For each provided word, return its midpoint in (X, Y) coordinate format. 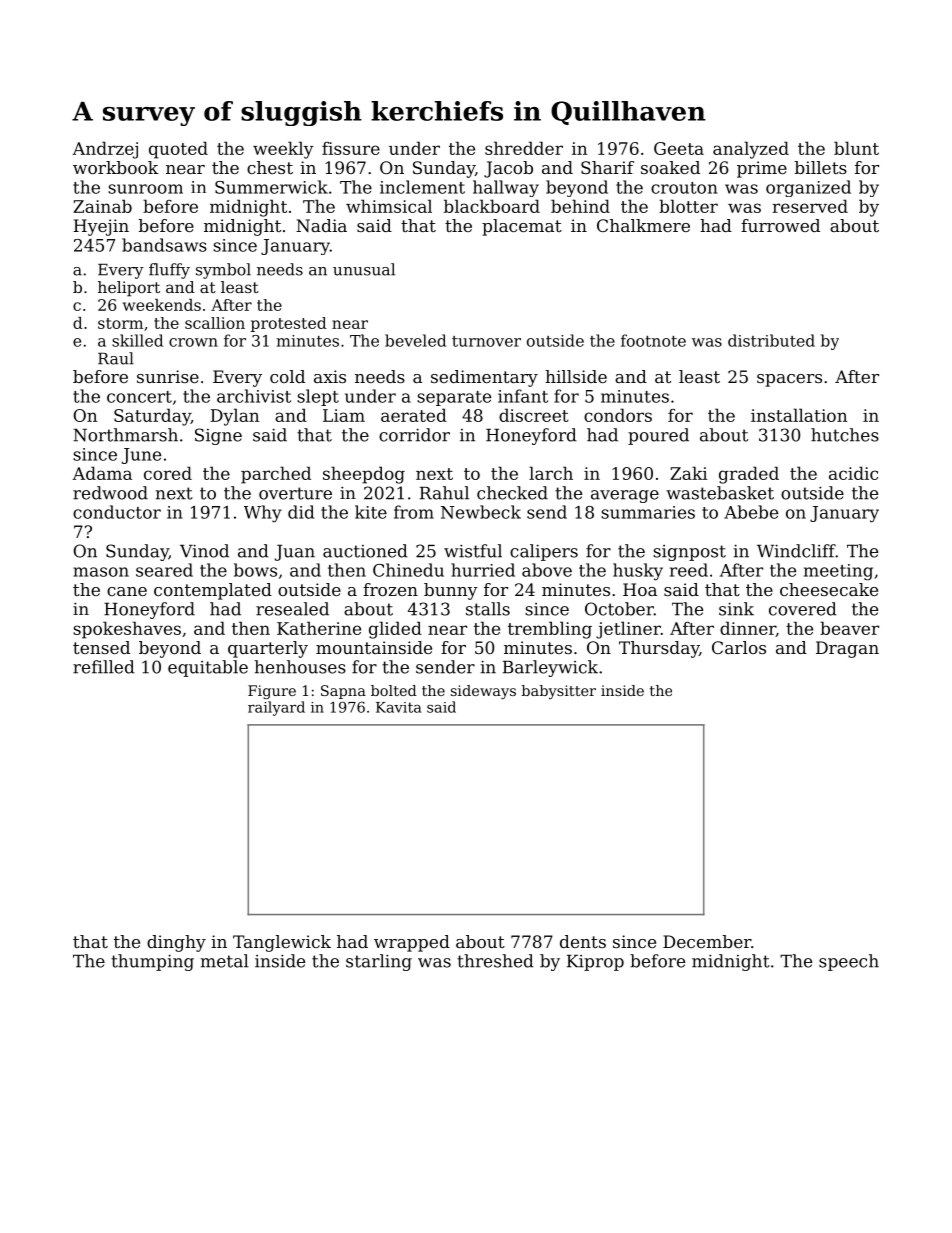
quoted (178, 150)
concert (139, 397)
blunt (856, 148)
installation (799, 415)
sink (736, 609)
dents (583, 941)
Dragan (847, 649)
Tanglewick (282, 943)
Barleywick (550, 668)
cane (127, 591)
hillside (576, 376)
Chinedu (408, 570)
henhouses (300, 667)
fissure (351, 148)
